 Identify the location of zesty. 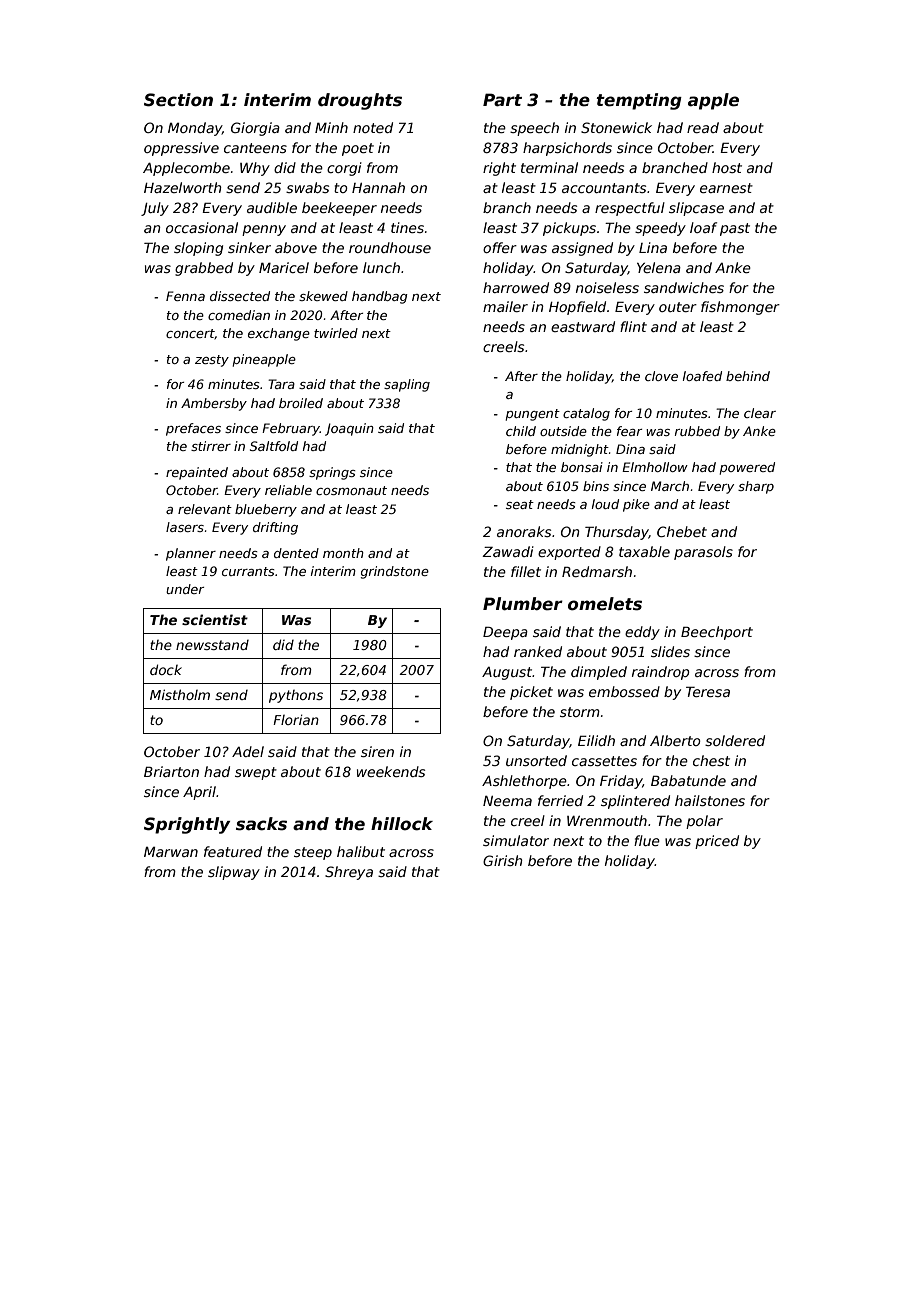
(212, 361).
